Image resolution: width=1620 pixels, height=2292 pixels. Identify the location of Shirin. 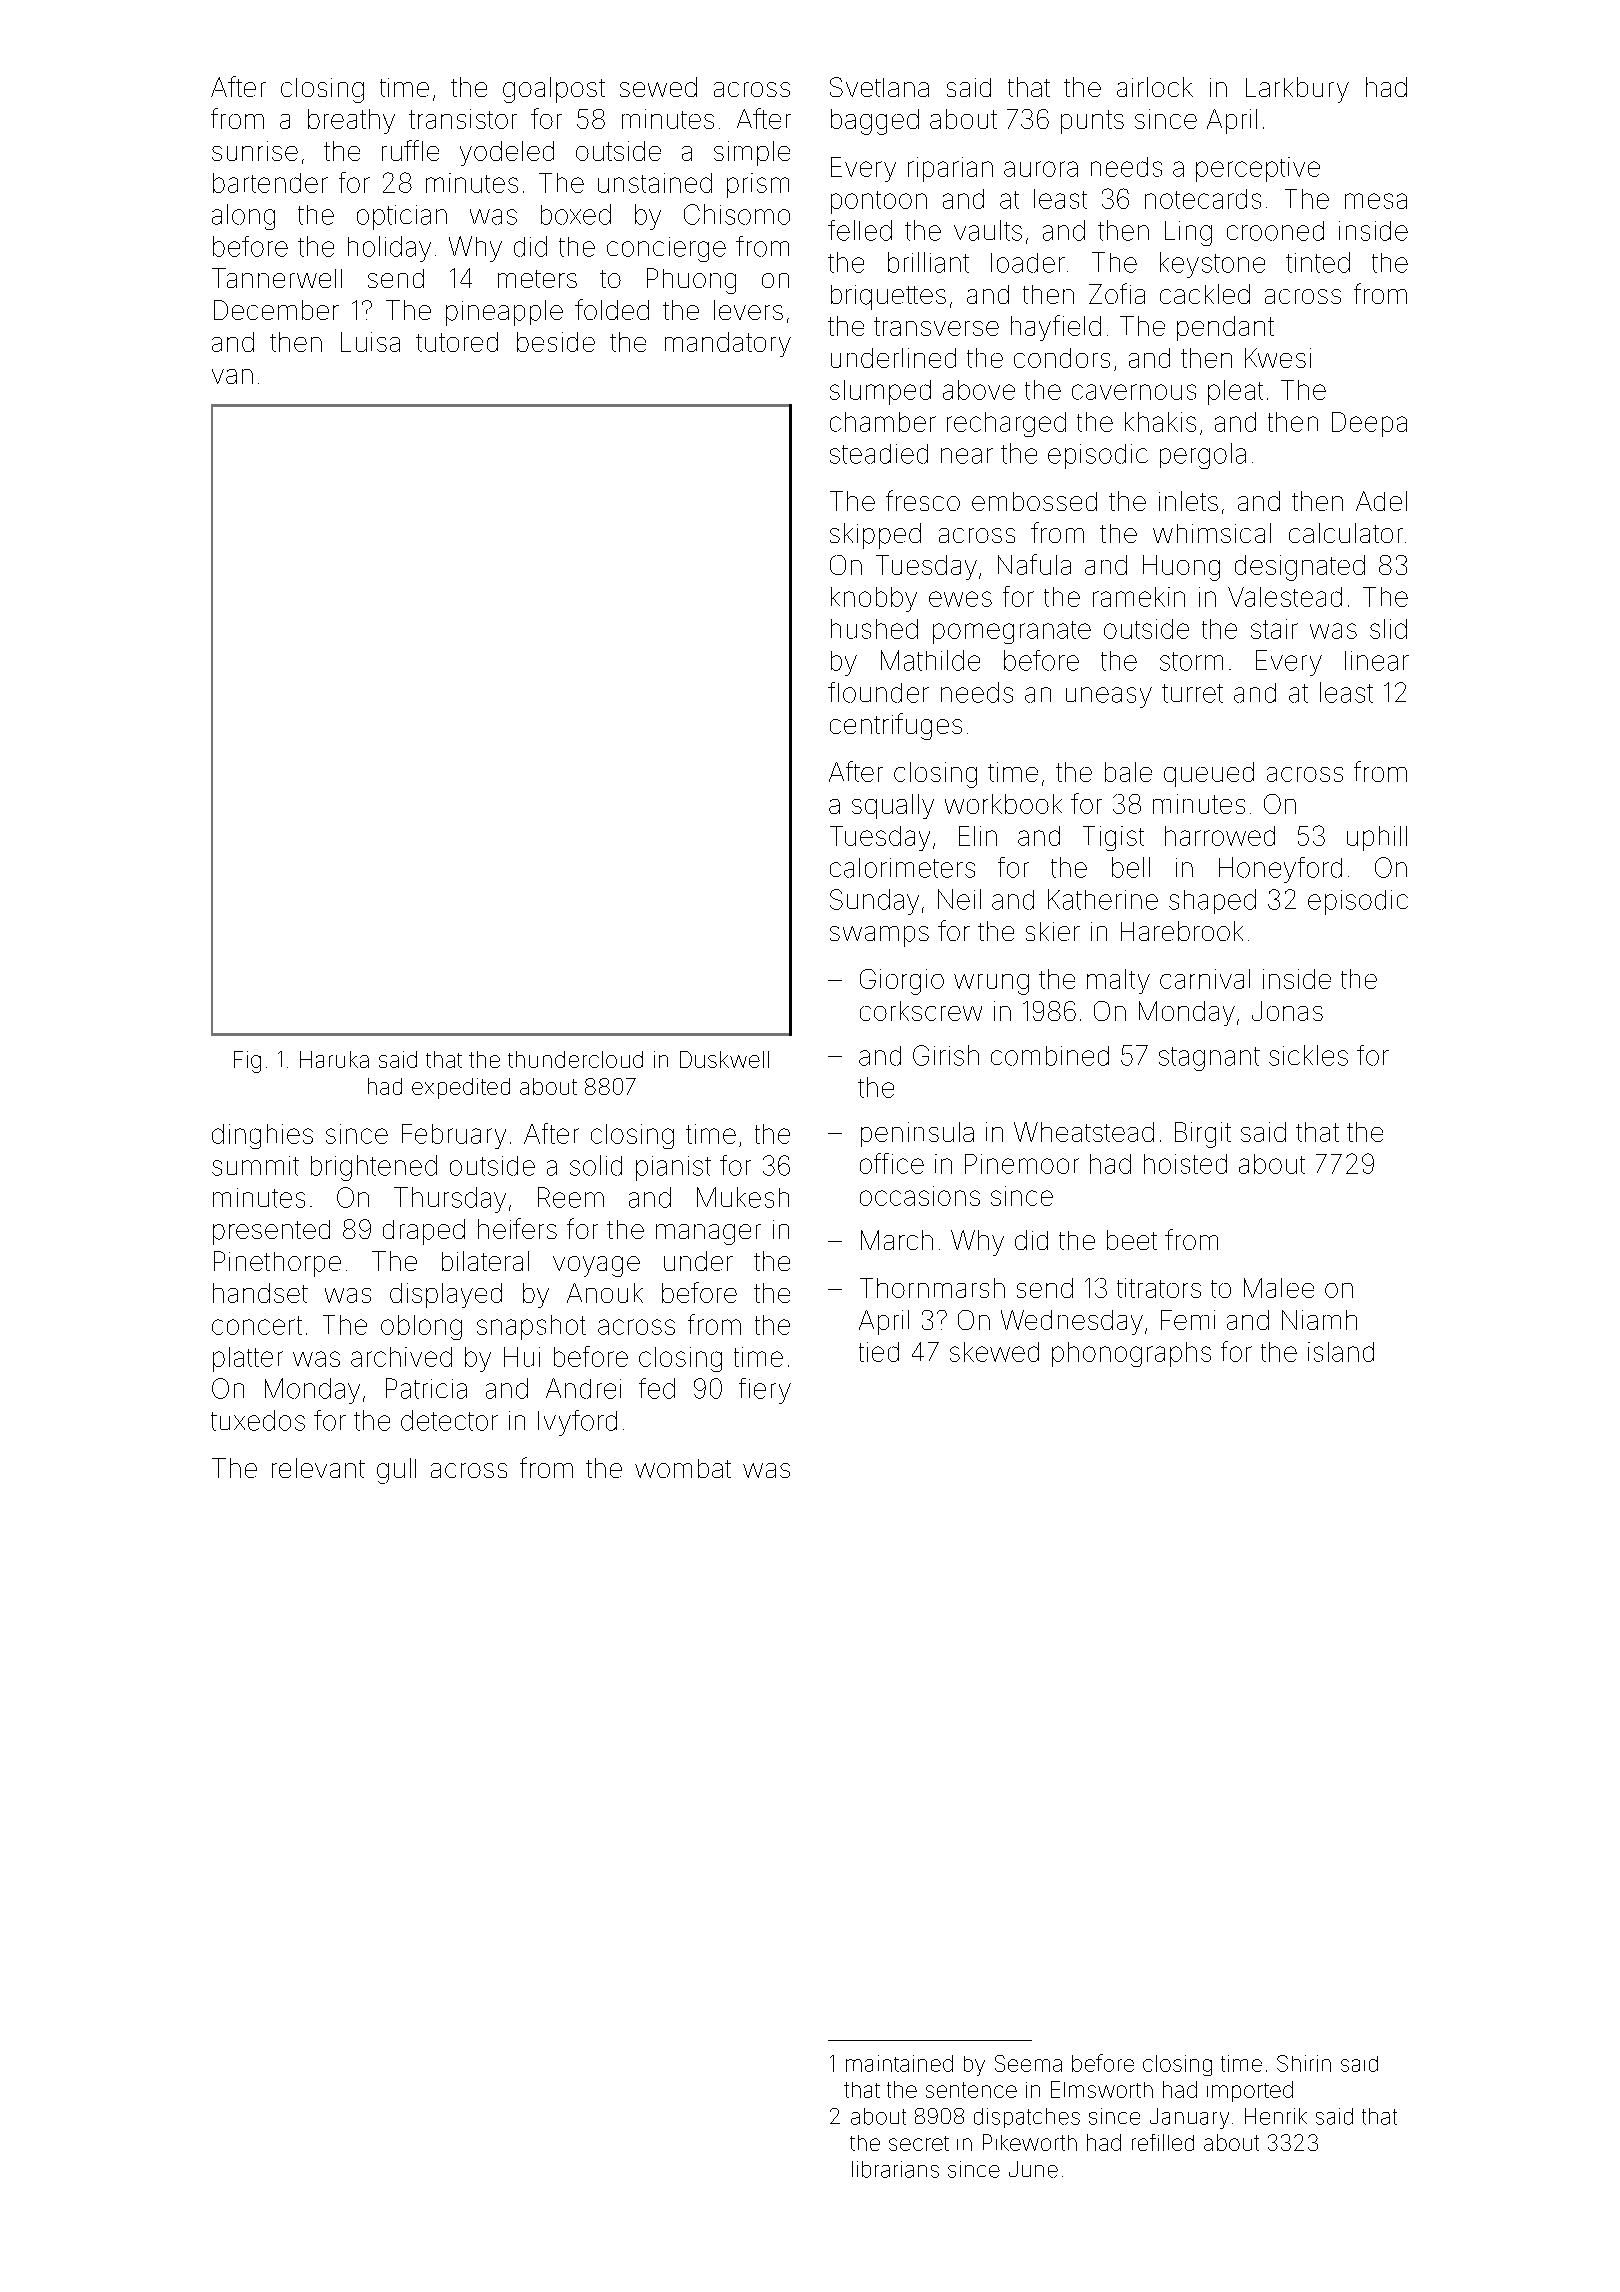
(1304, 2063).
